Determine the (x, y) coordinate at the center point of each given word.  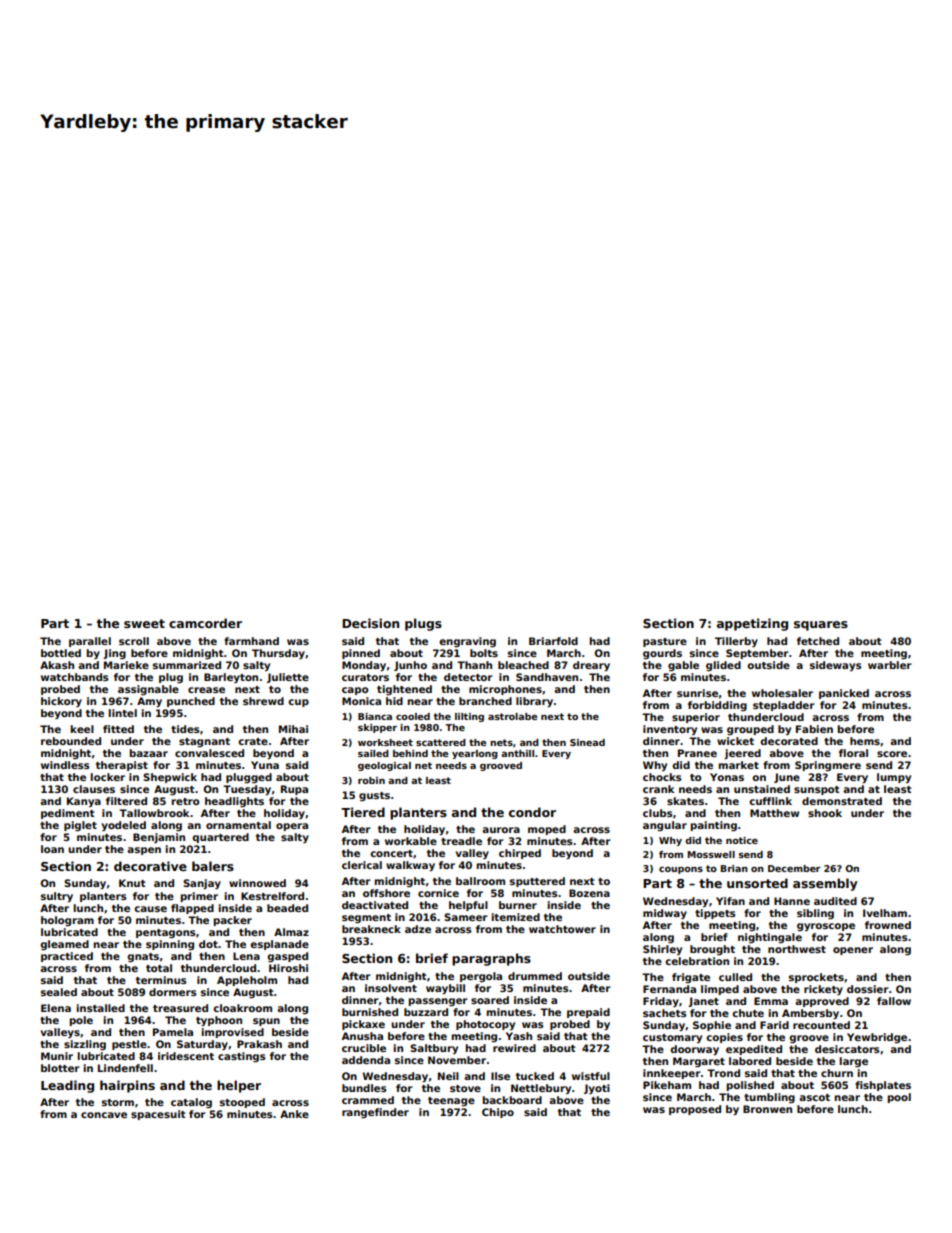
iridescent (186, 1056)
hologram (67, 921)
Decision (370, 623)
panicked (844, 694)
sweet (144, 623)
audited (835, 901)
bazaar (149, 753)
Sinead (587, 742)
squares (821, 626)
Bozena (589, 893)
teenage (451, 1101)
